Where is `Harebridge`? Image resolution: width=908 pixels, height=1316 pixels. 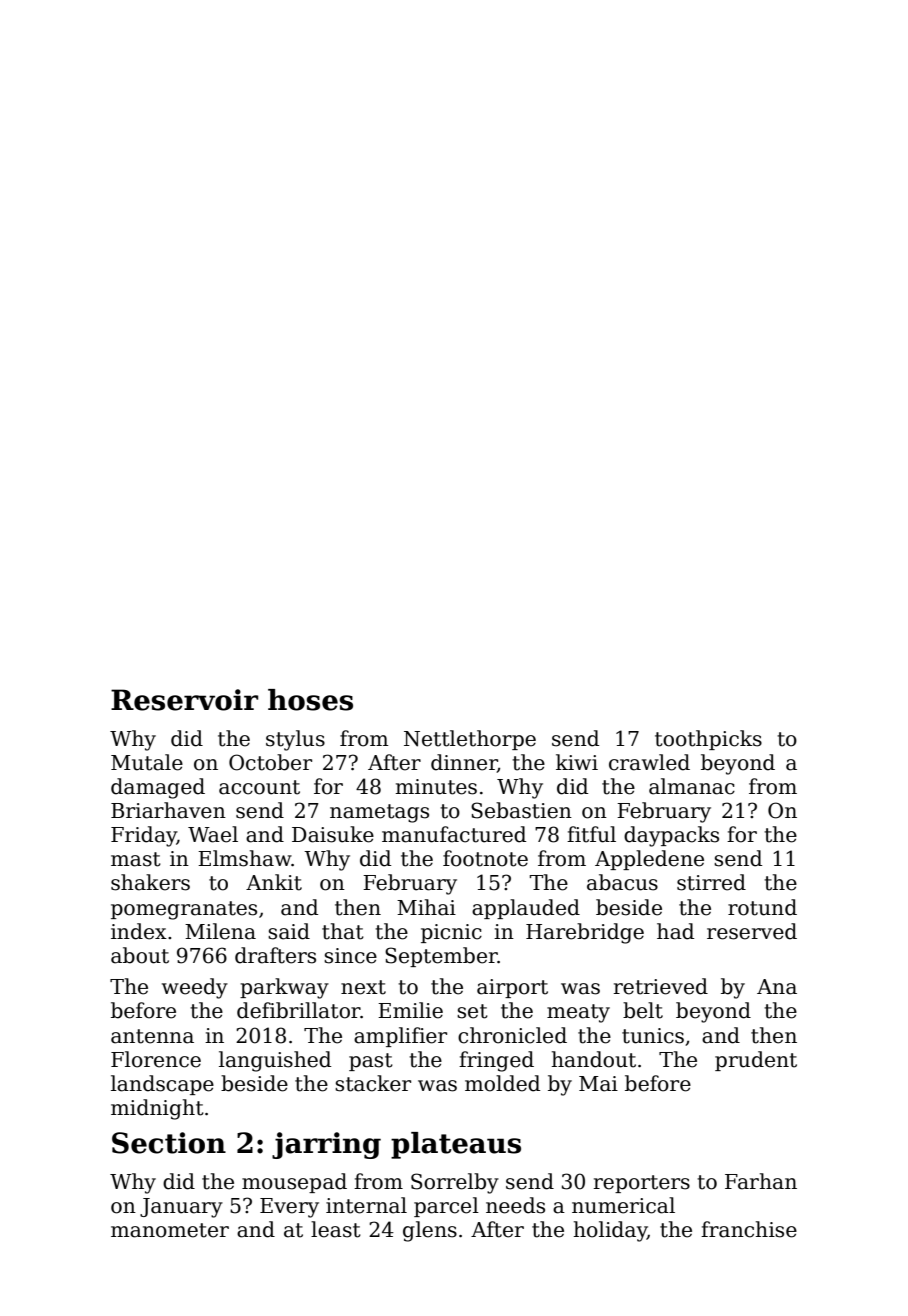
Harebridge is located at coordinates (585, 933).
